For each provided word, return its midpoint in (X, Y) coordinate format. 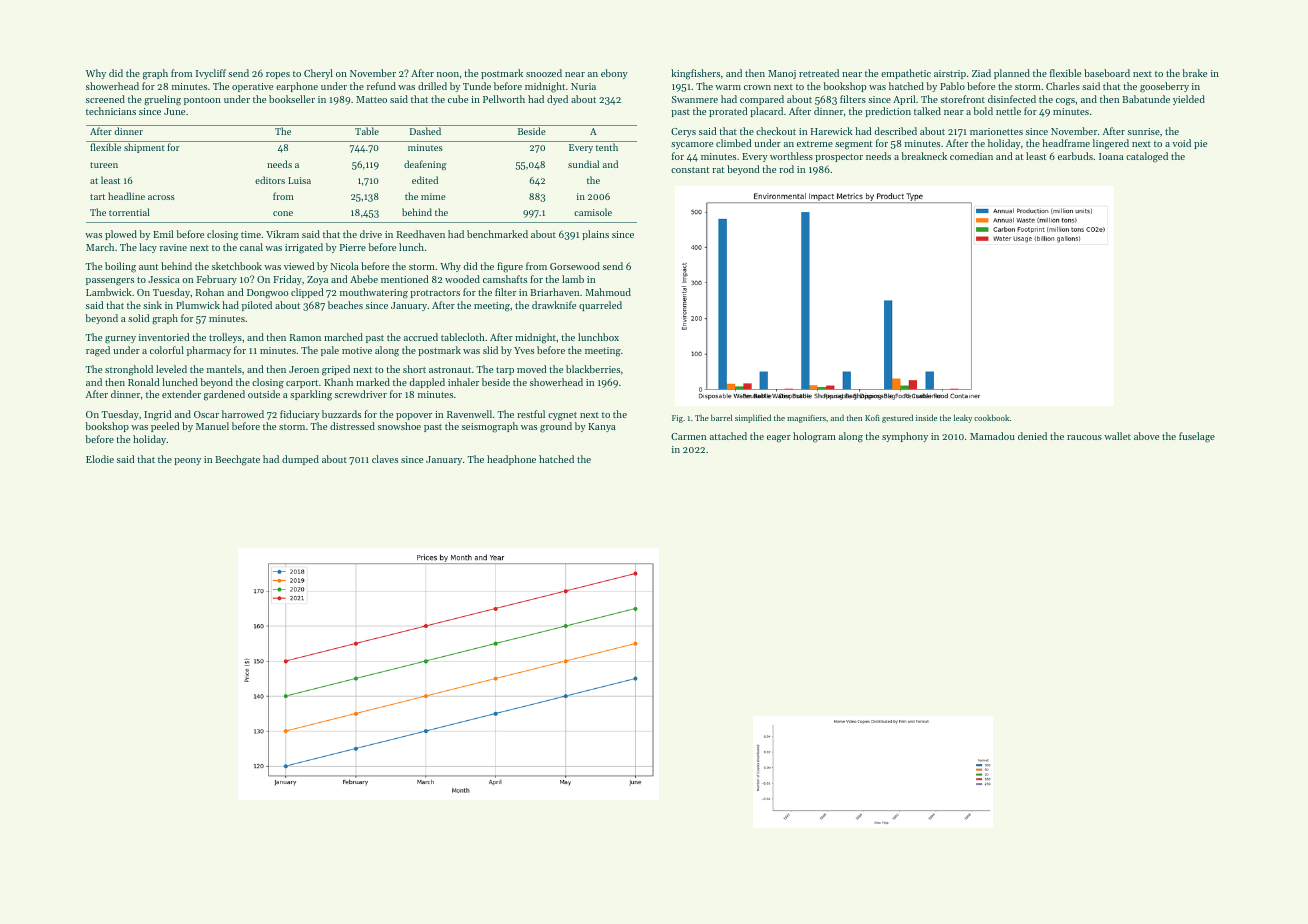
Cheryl (318, 74)
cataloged (1147, 157)
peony (187, 461)
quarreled (600, 306)
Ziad (981, 73)
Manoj (782, 74)
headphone (511, 460)
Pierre (353, 247)
